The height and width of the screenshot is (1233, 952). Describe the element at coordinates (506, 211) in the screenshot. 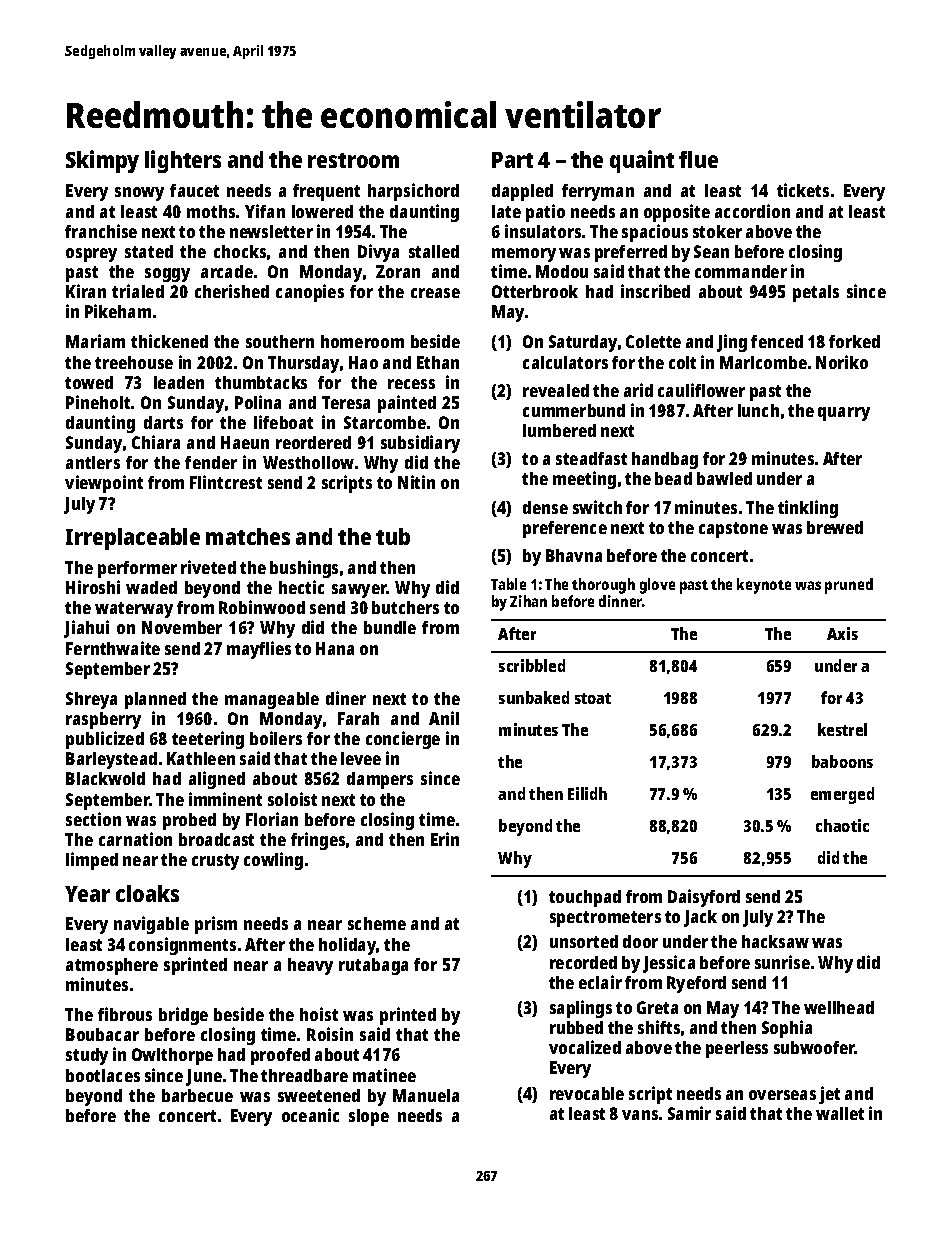

I see `late` at that location.
